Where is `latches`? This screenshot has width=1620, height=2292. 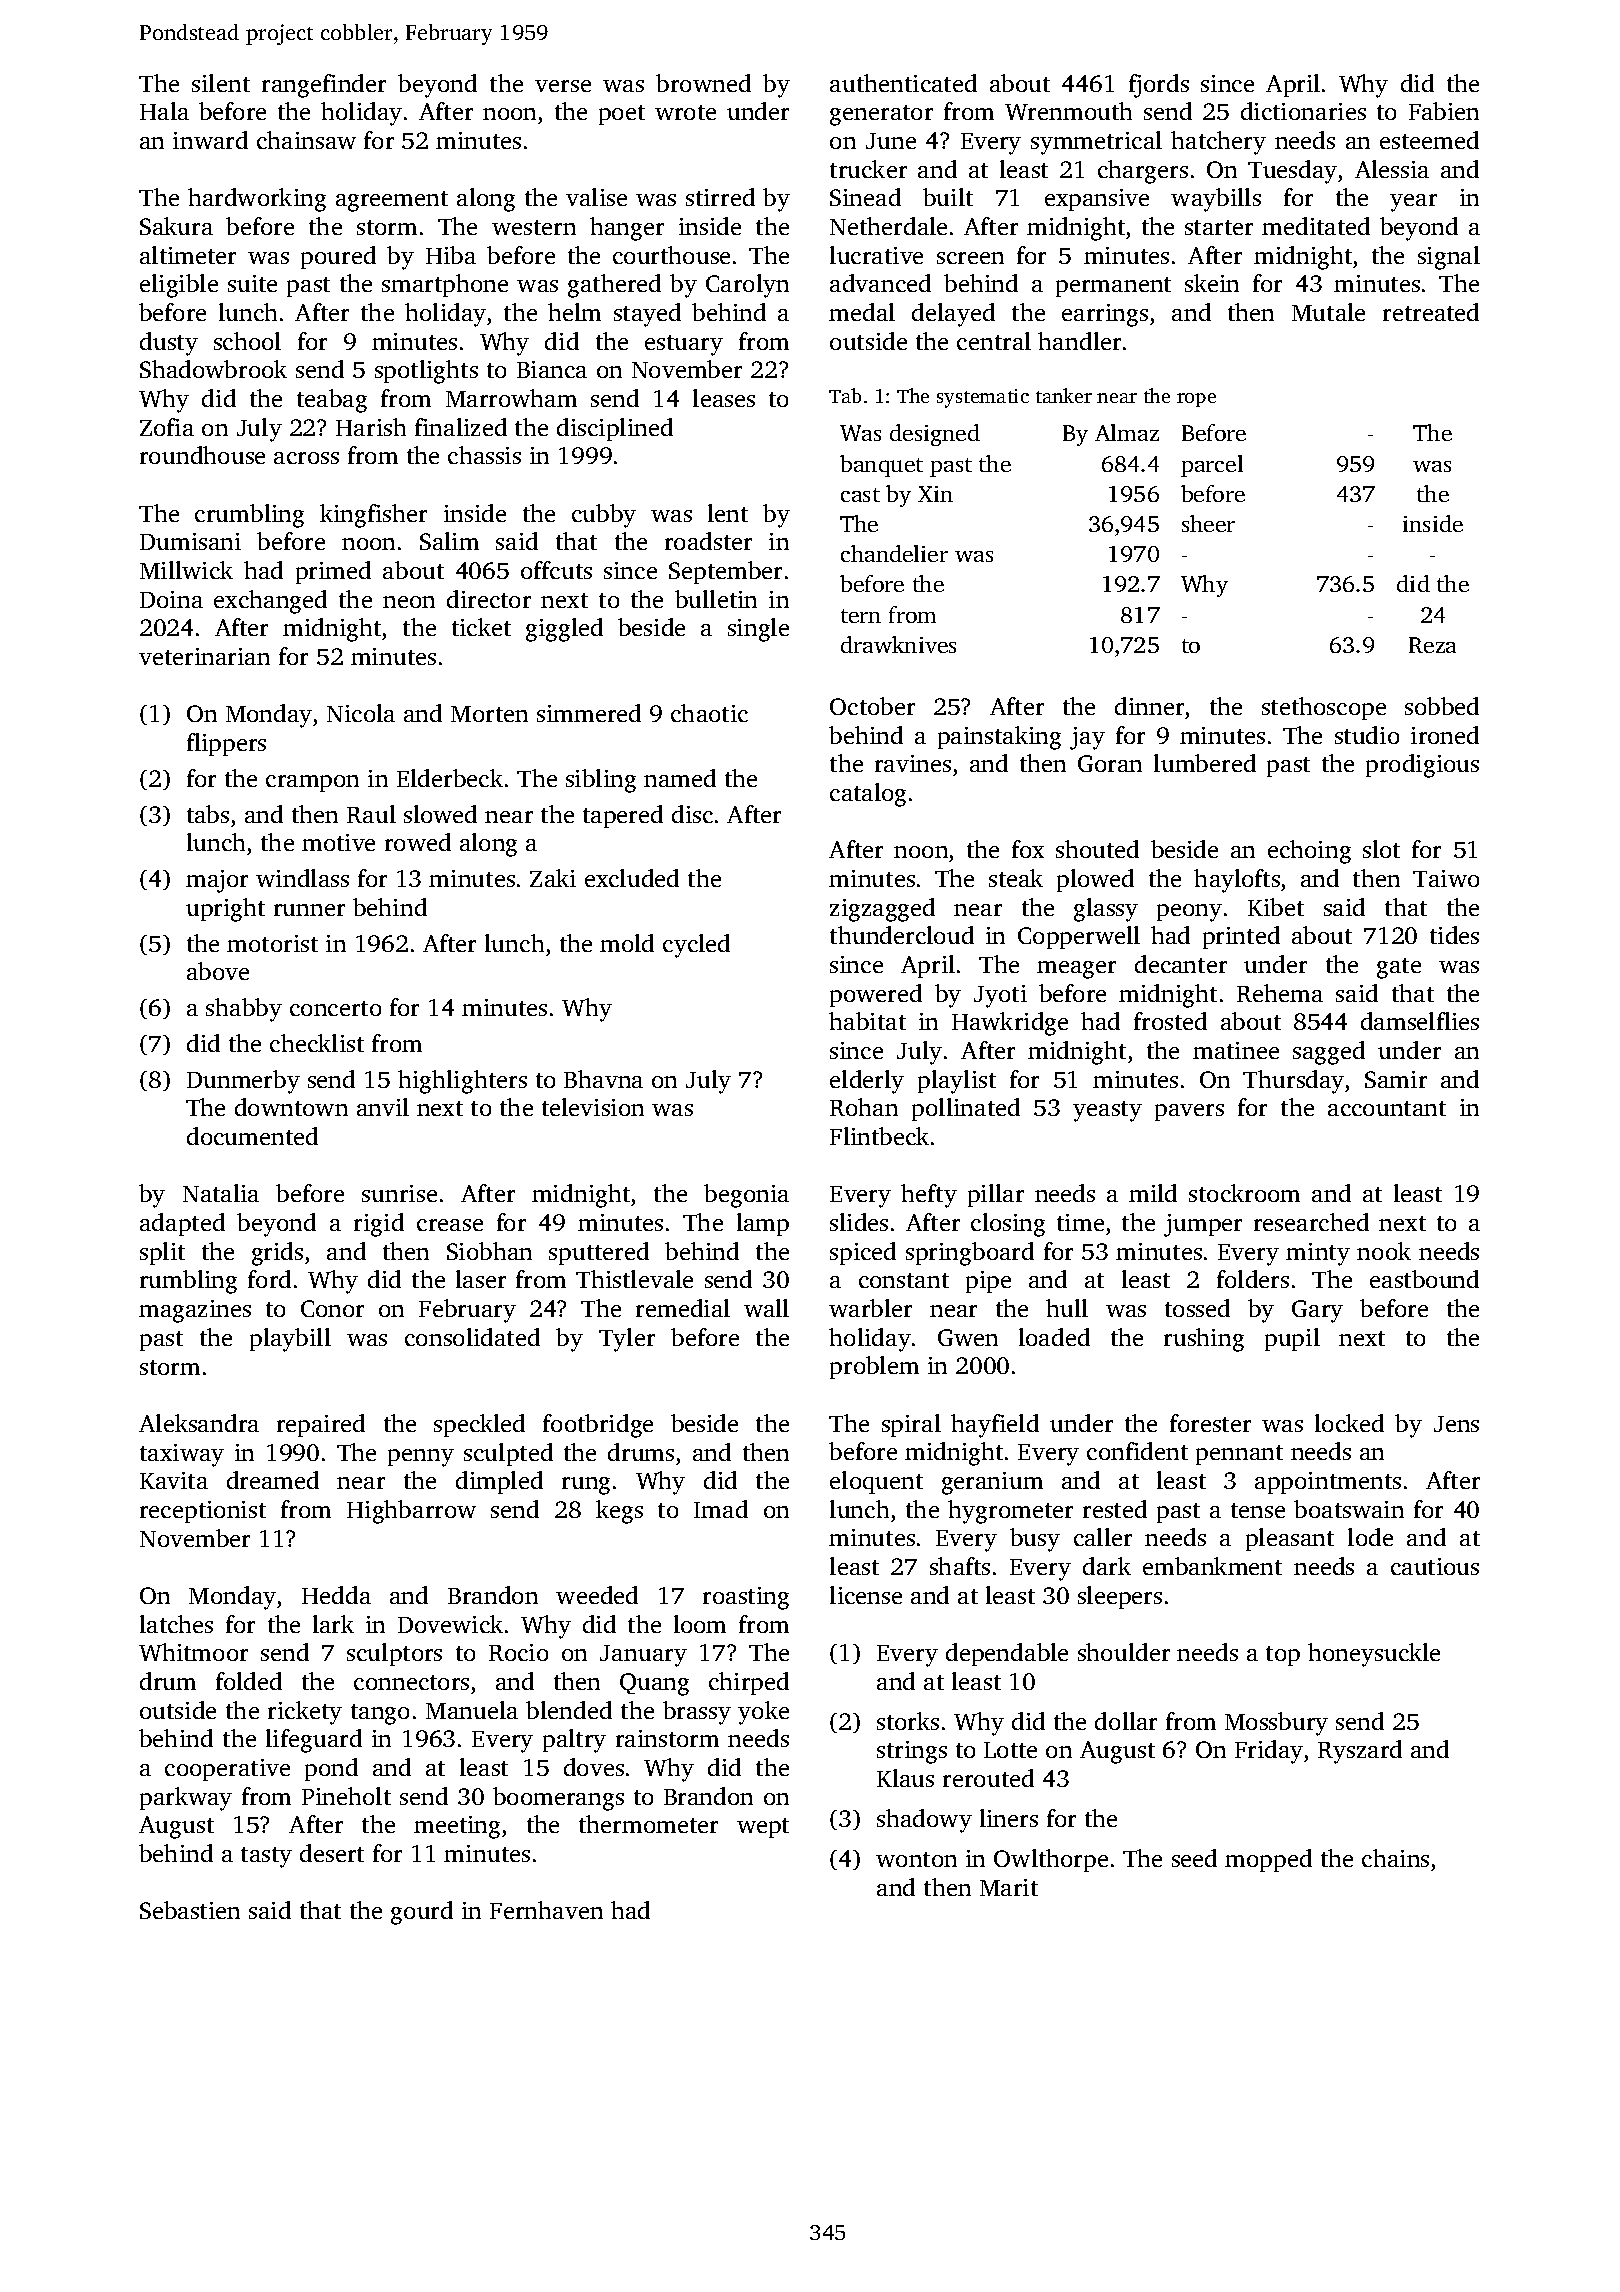
latches is located at coordinates (176, 1624).
